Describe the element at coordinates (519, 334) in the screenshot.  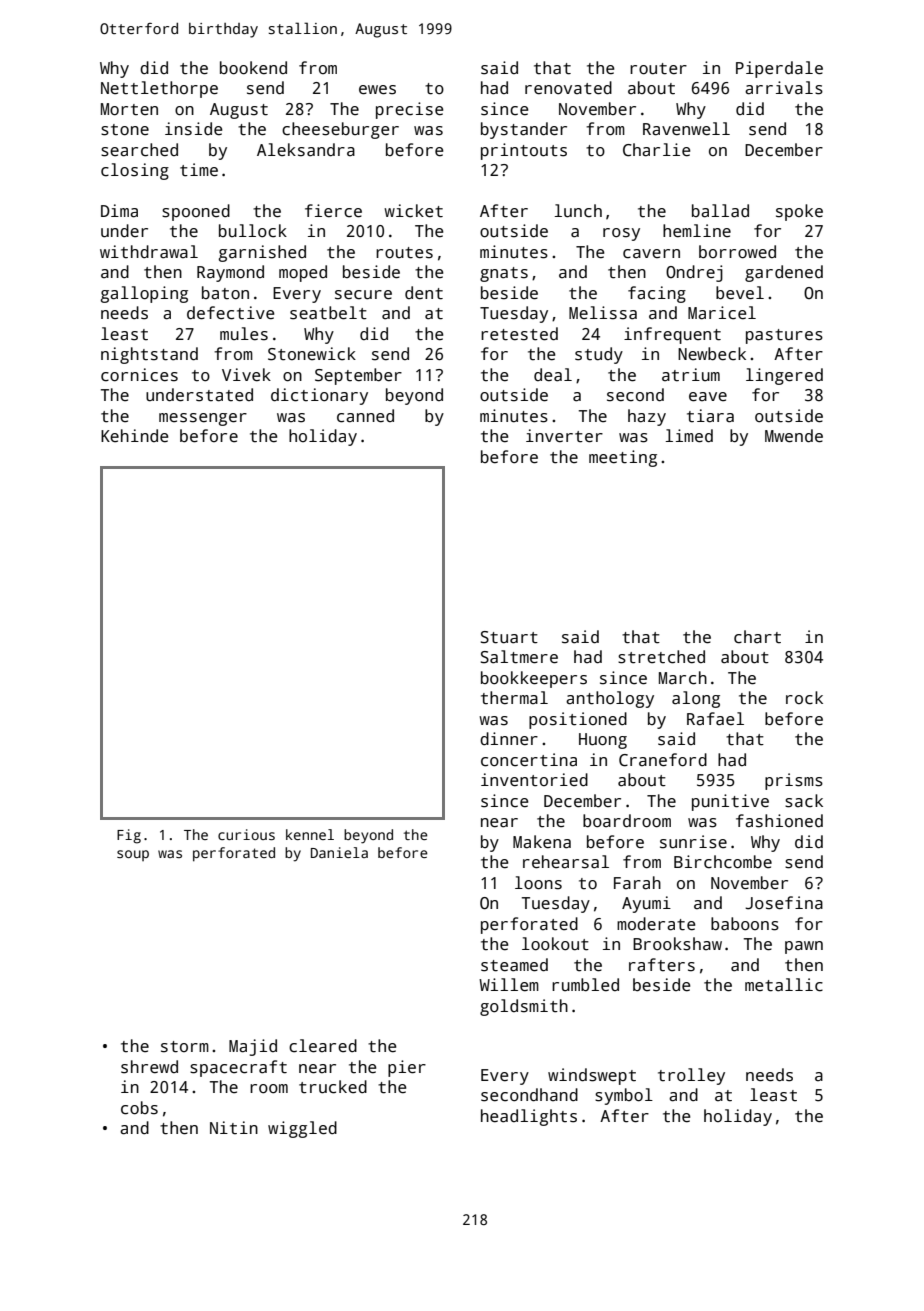
I see `retested` at that location.
